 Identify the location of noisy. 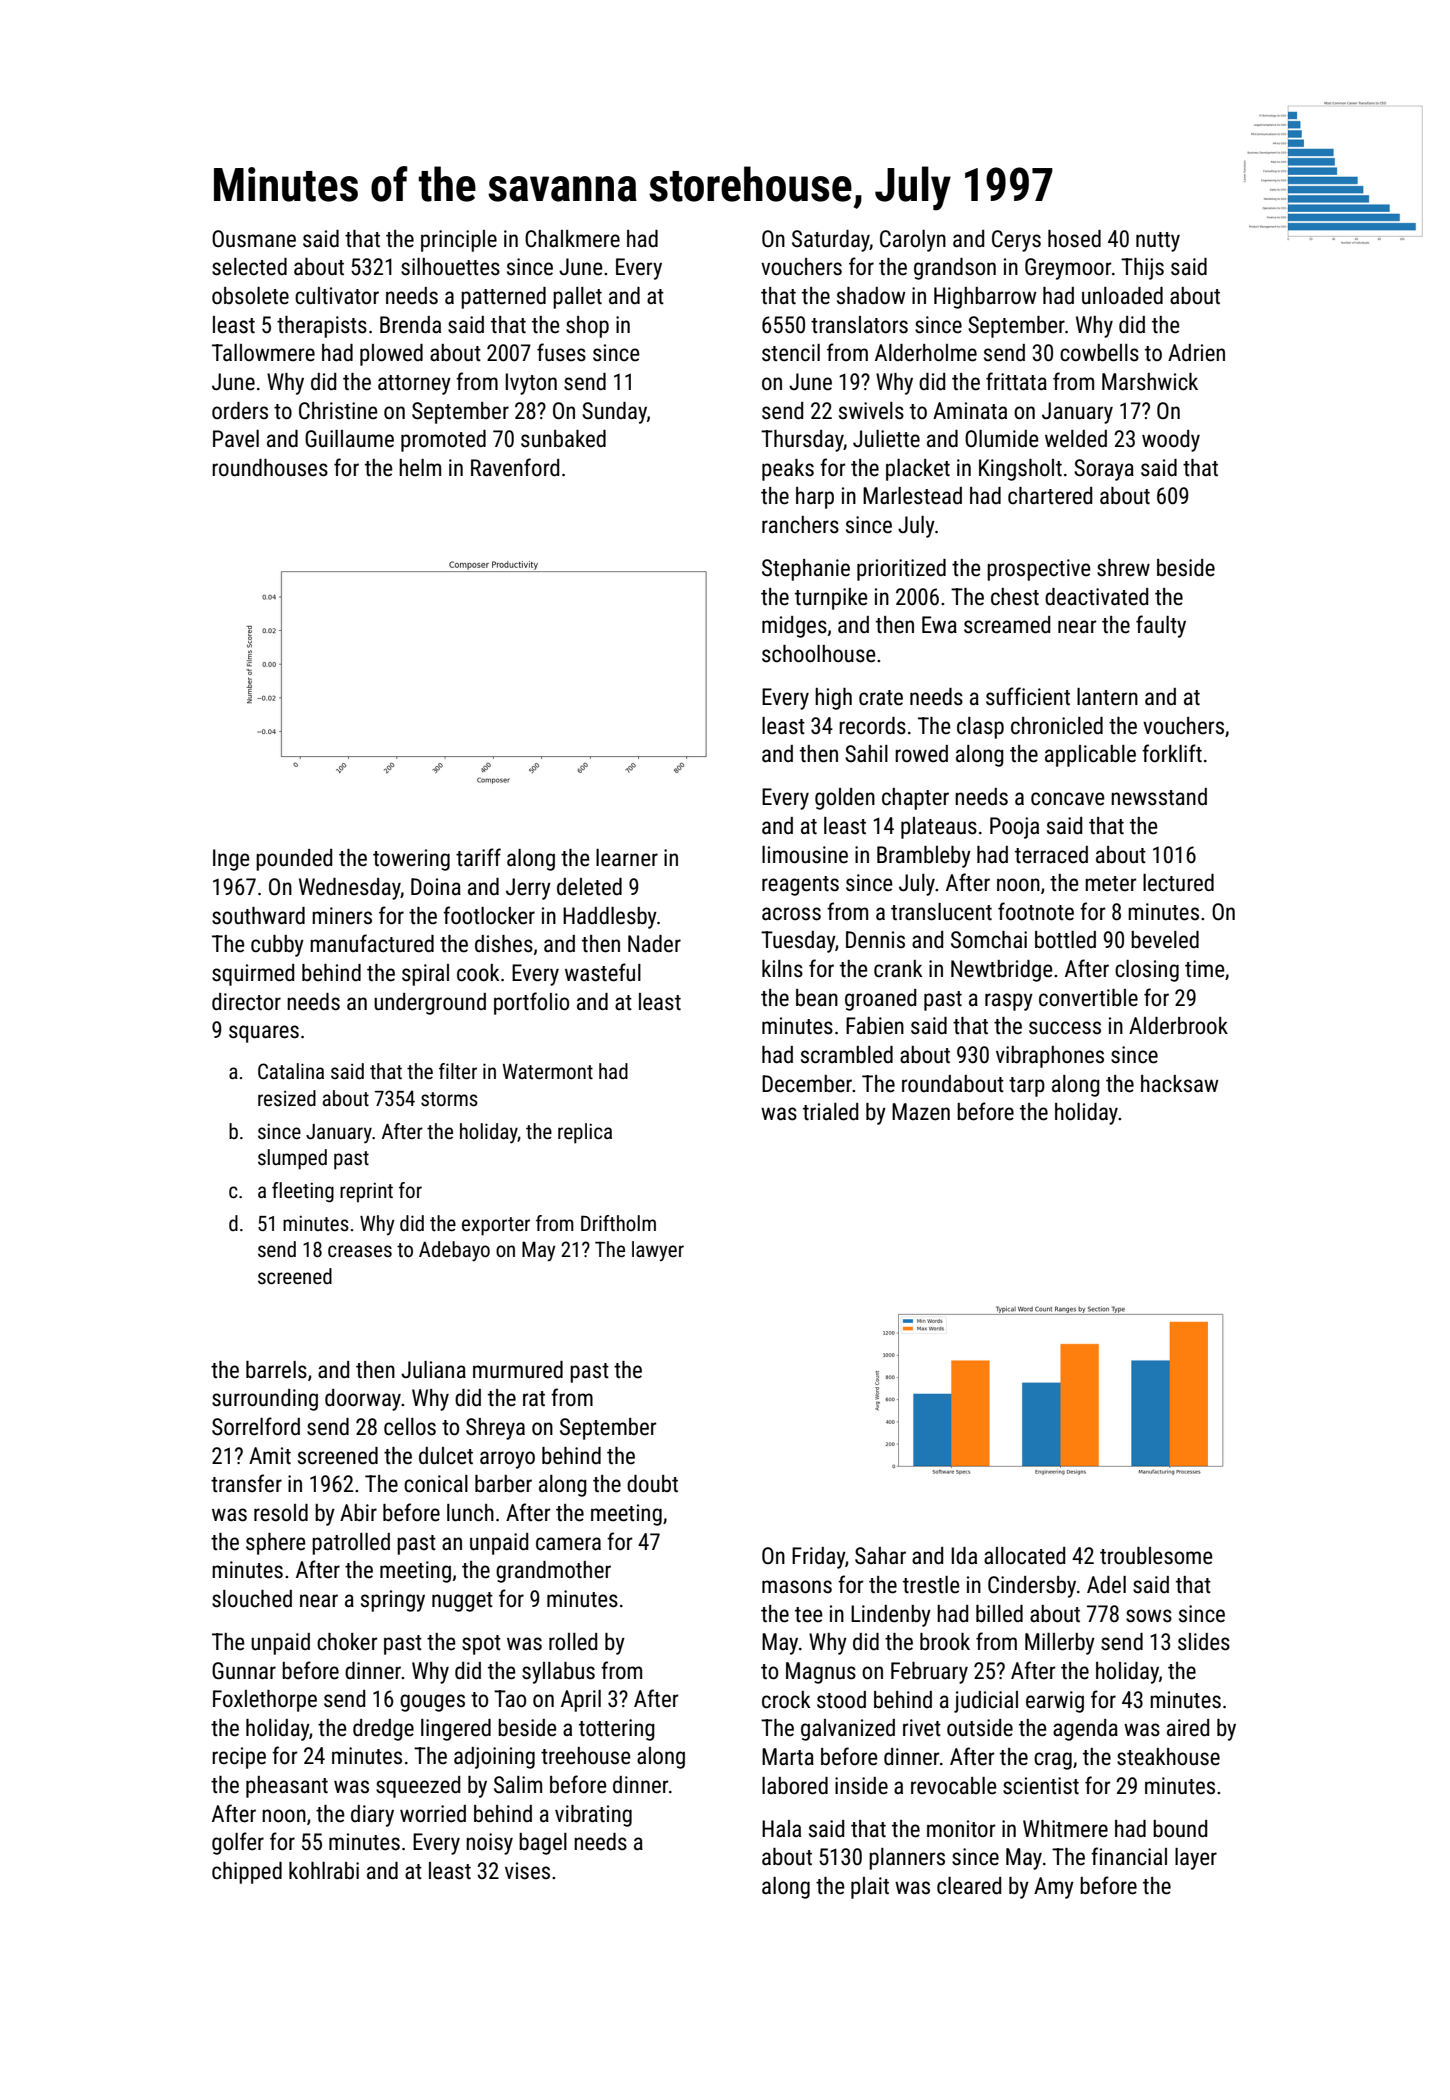
(489, 1844).
